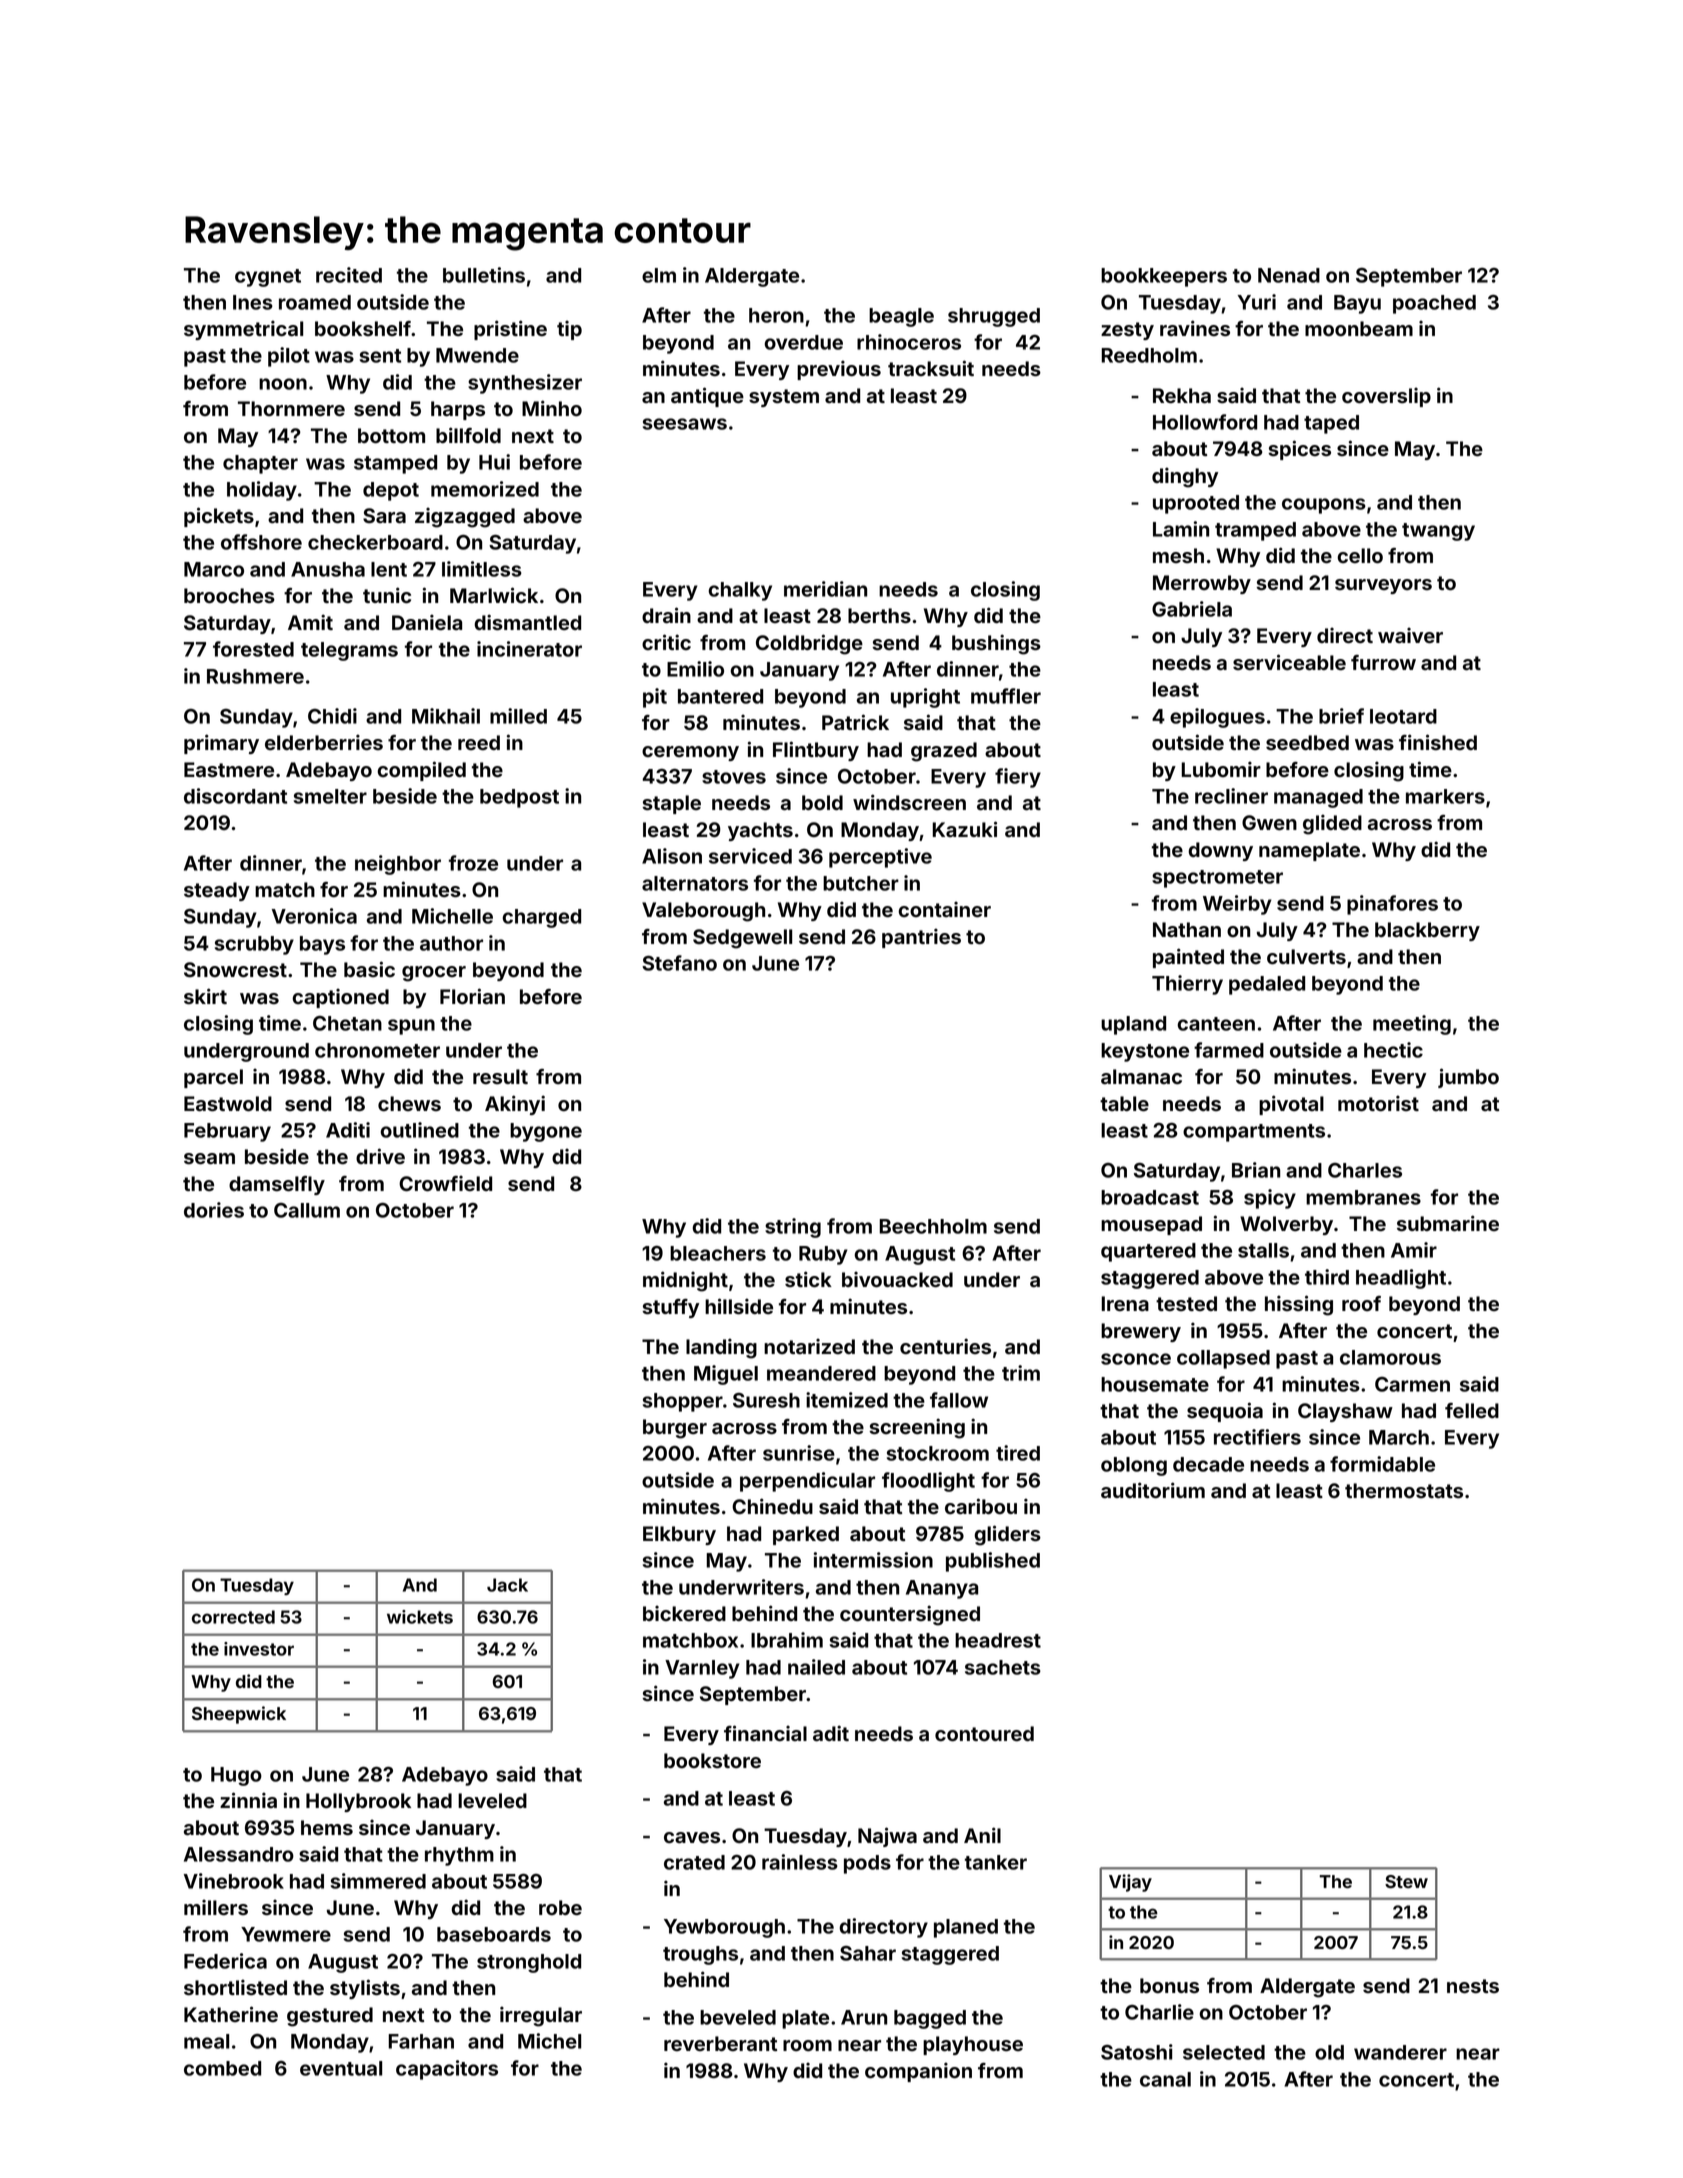 The height and width of the document is (2178, 1683). What do you see at coordinates (1406, 1881) in the document?
I see `Stew` at bounding box center [1406, 1881].
